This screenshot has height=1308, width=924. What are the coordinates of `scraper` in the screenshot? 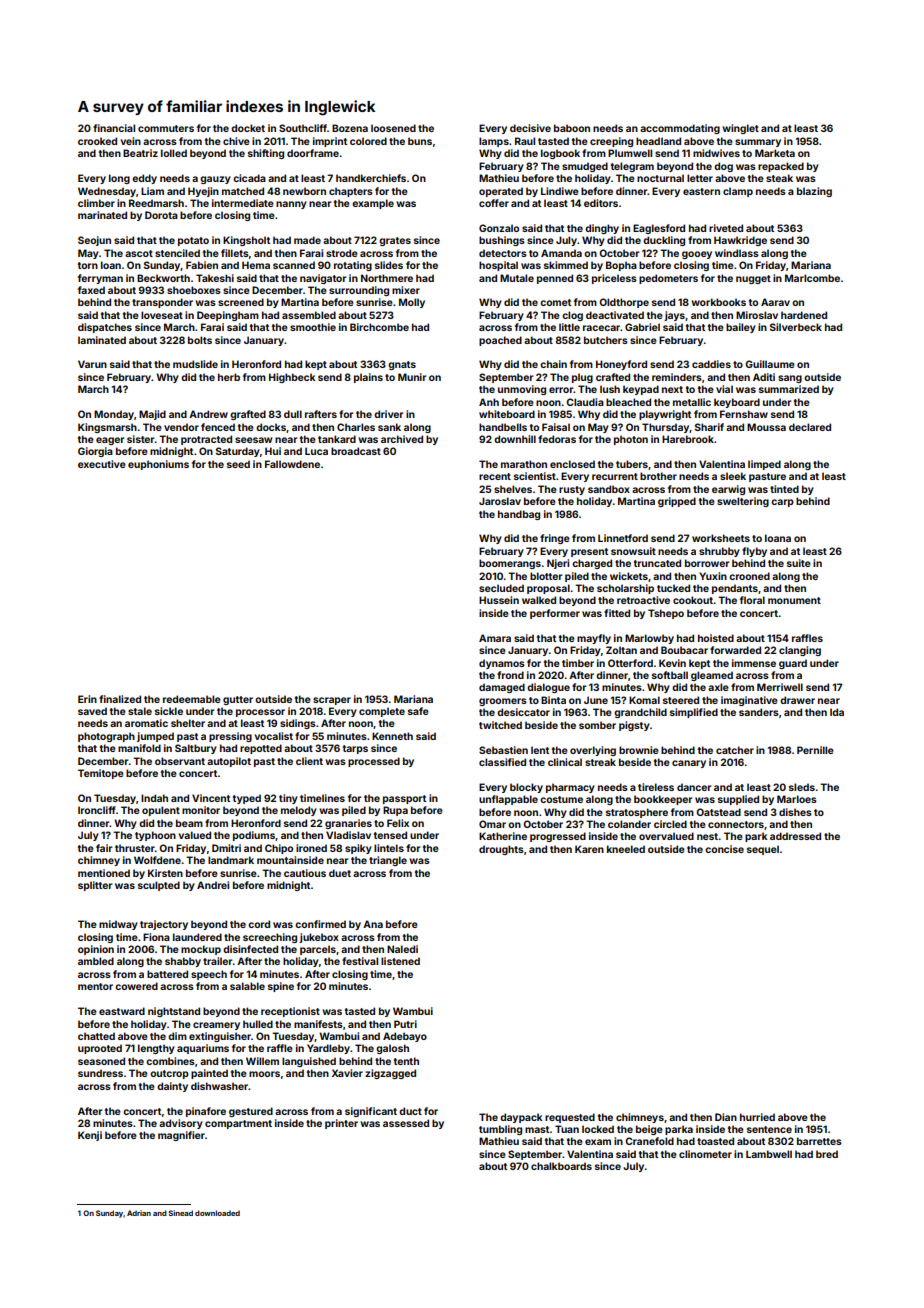 It's located at (332, 701).
